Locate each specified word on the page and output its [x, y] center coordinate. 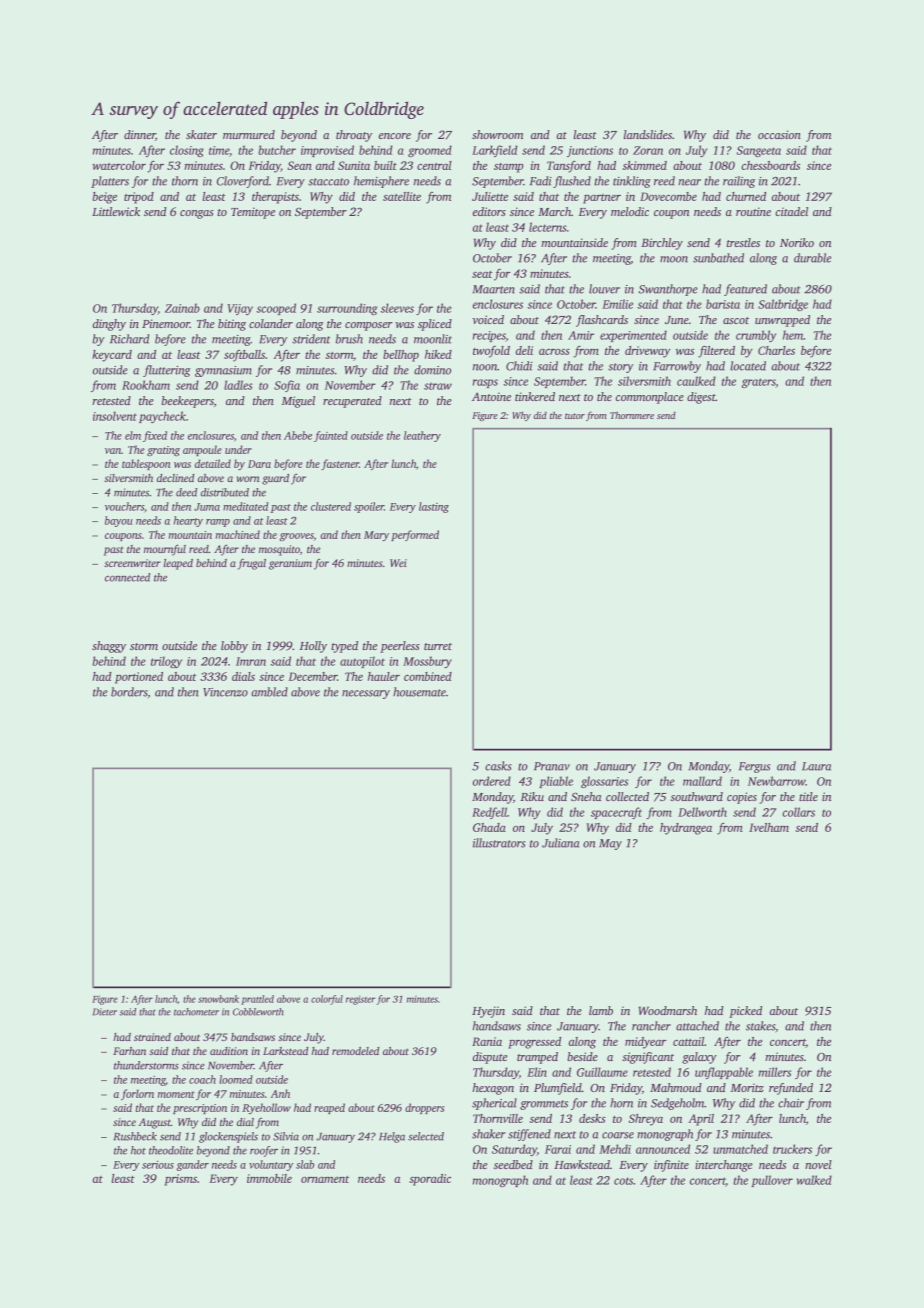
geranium [290, 564]
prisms [180, 1180]
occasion [779, 134]
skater [201, 134]
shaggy [109, 647]
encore [395, 136]
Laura [816, 766]
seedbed [513, 1164]
